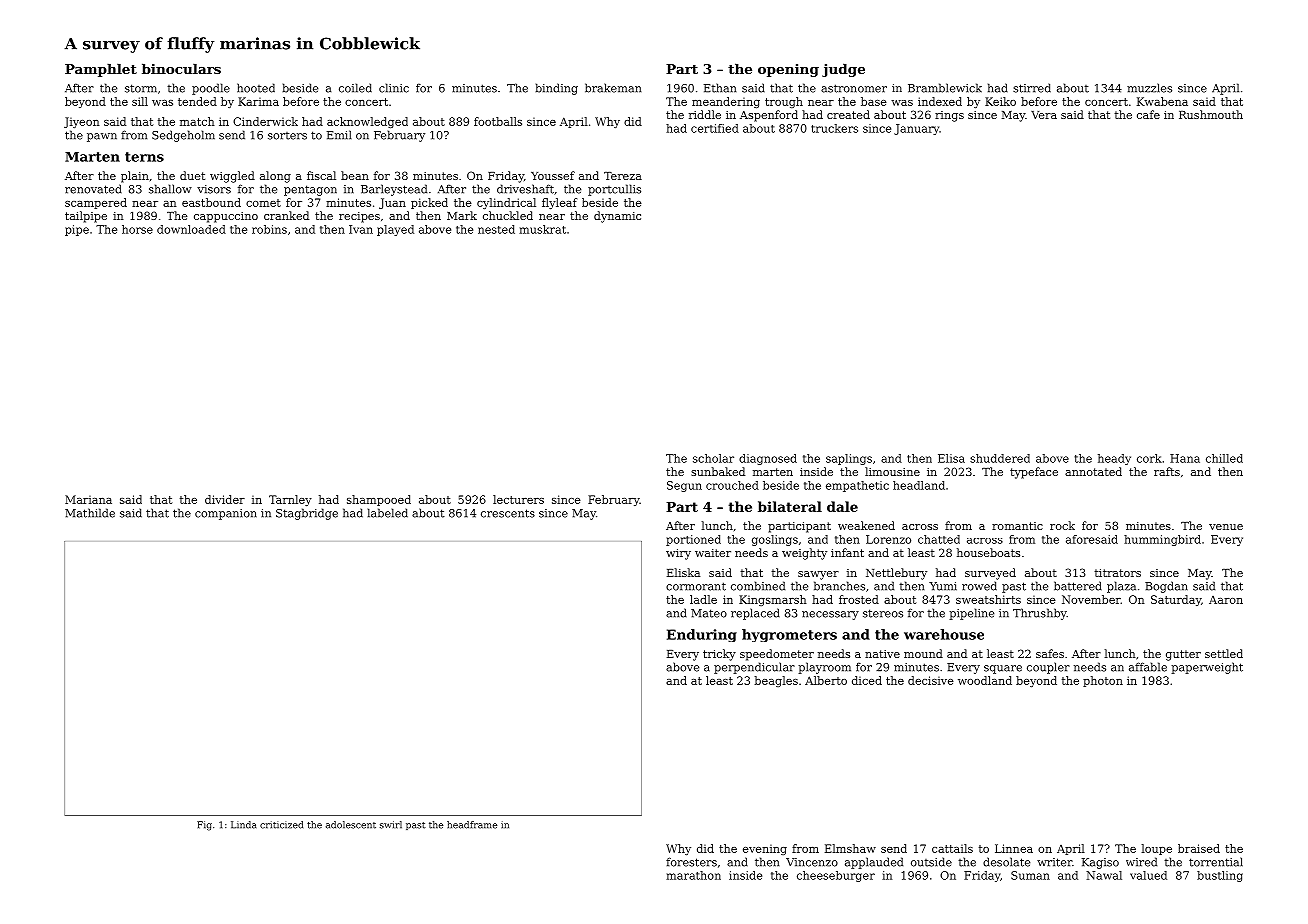 This screenshot has height=924, width=1308. What do you see at coordinates (1149, 88) in the screenshot?
I see `muzzles` at bounding box center [1149, 88].
